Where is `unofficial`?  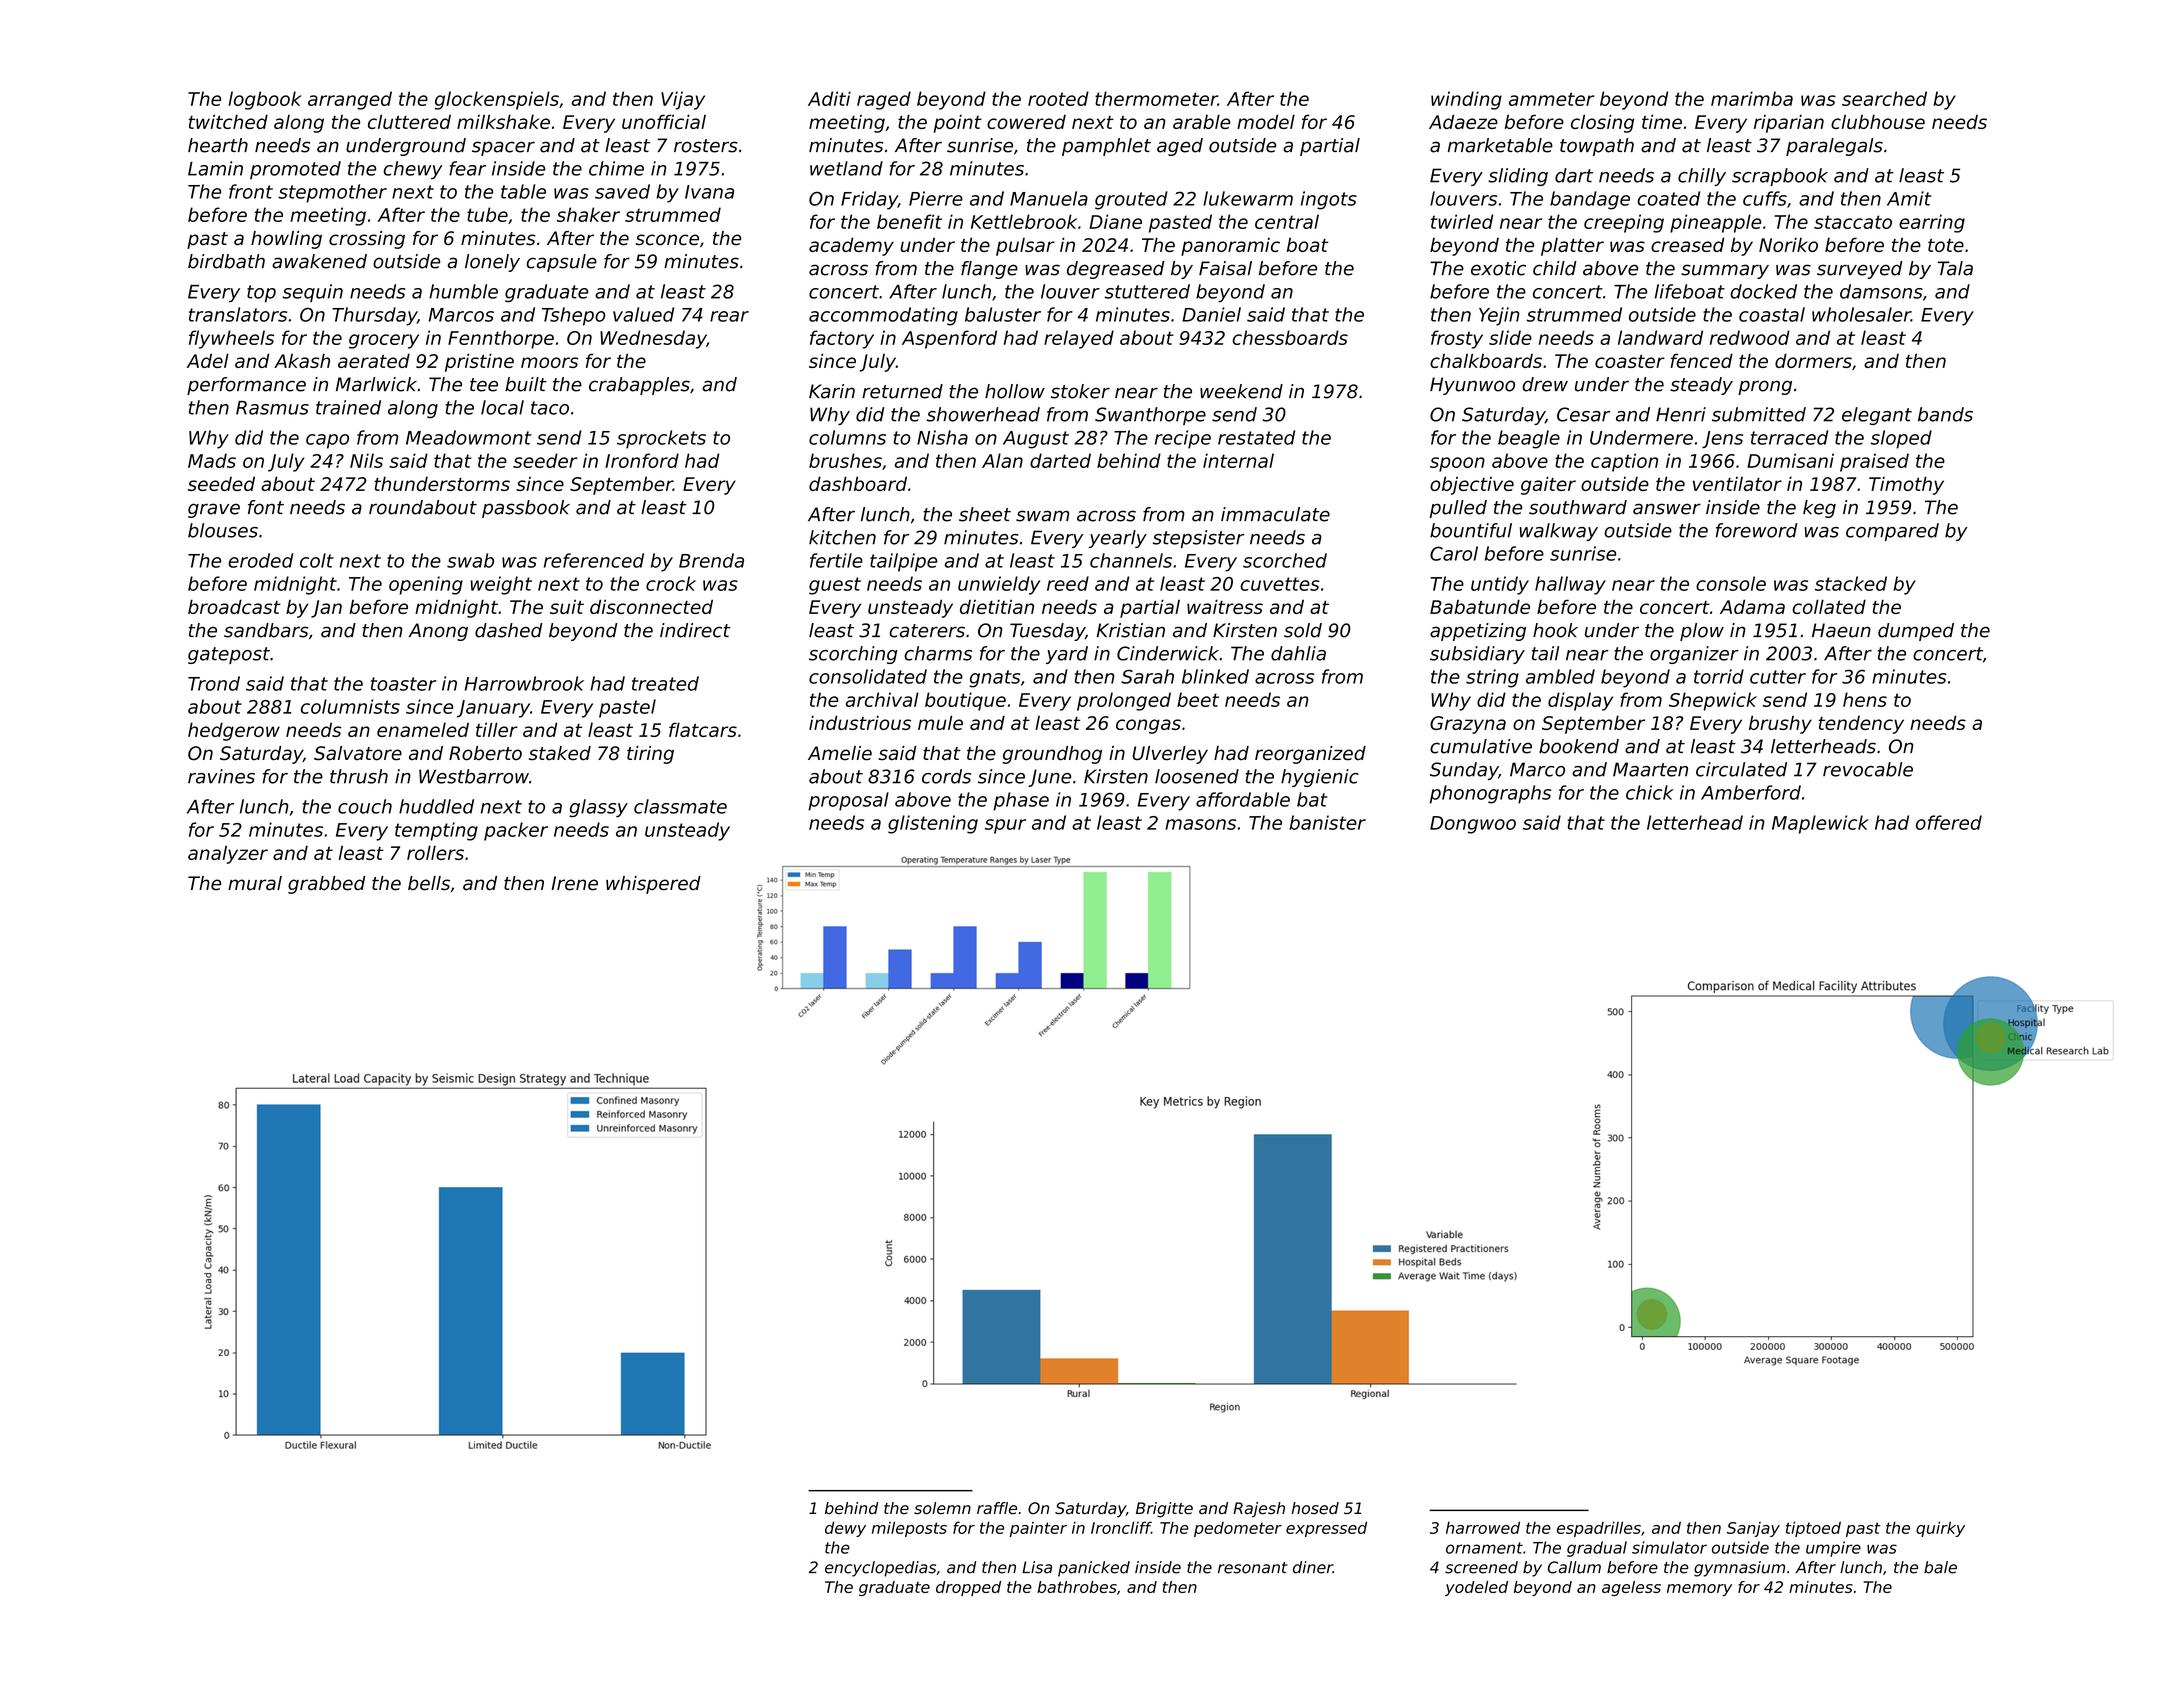 unofficial is located at coordinates (664, 121).
